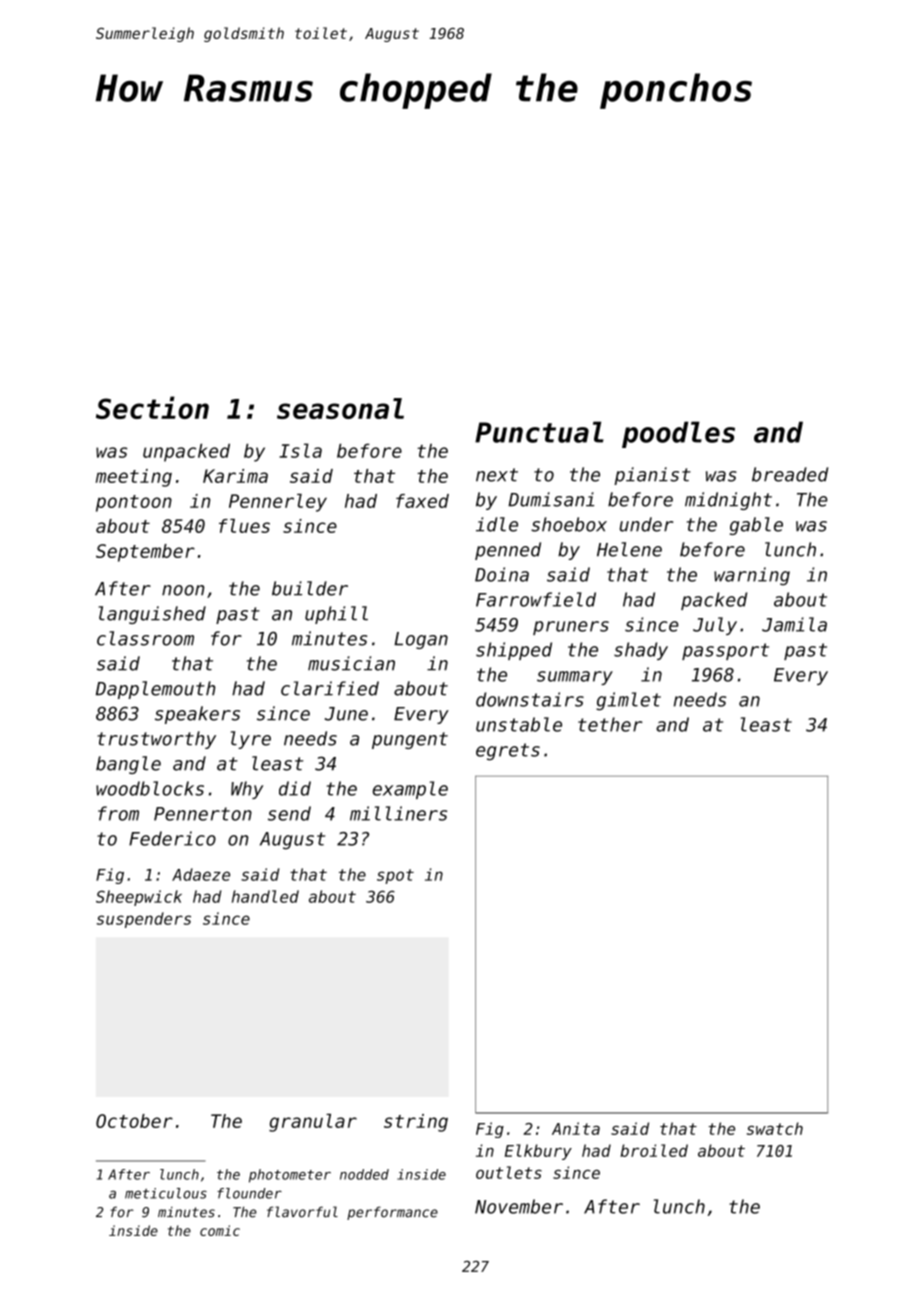  Describe the element at coordinates (725, 651) in the screenshot. I see `passport` at that location.
